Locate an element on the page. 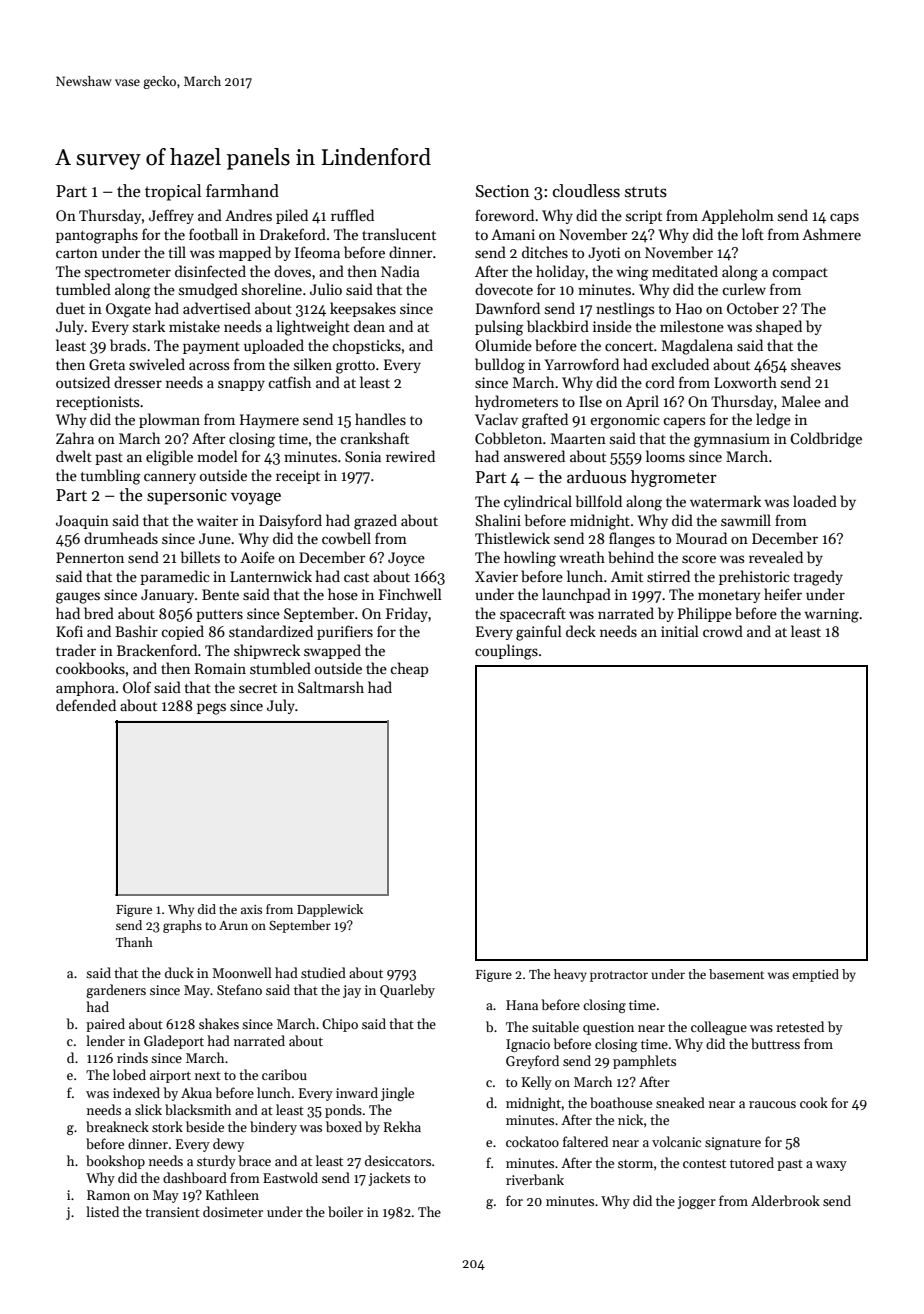 The height and width of the document is (1314, 924). jingle is located at coordinates (397, 1094).
